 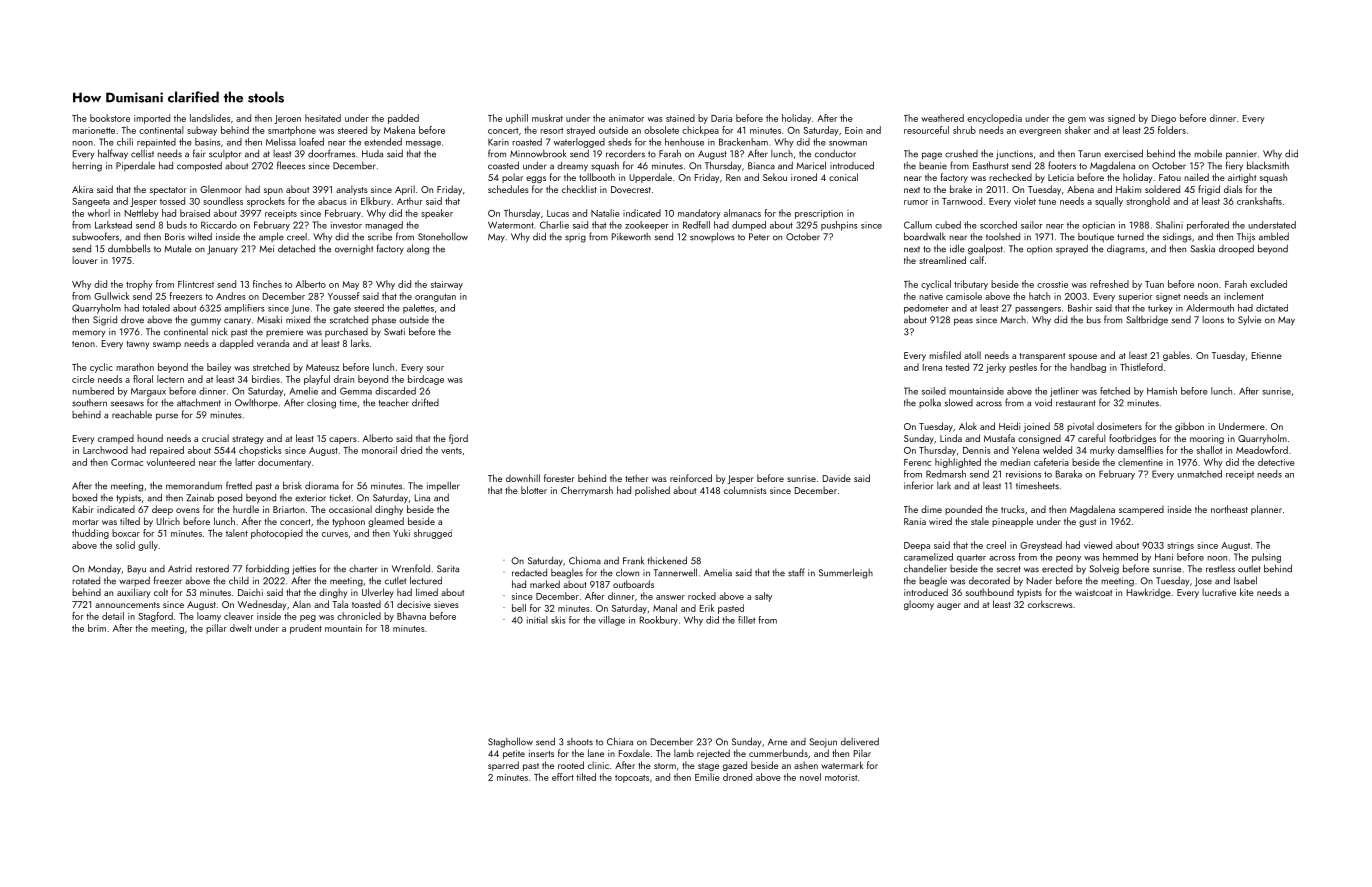 I want to click on exercised, so click(x=1123, y=153).
